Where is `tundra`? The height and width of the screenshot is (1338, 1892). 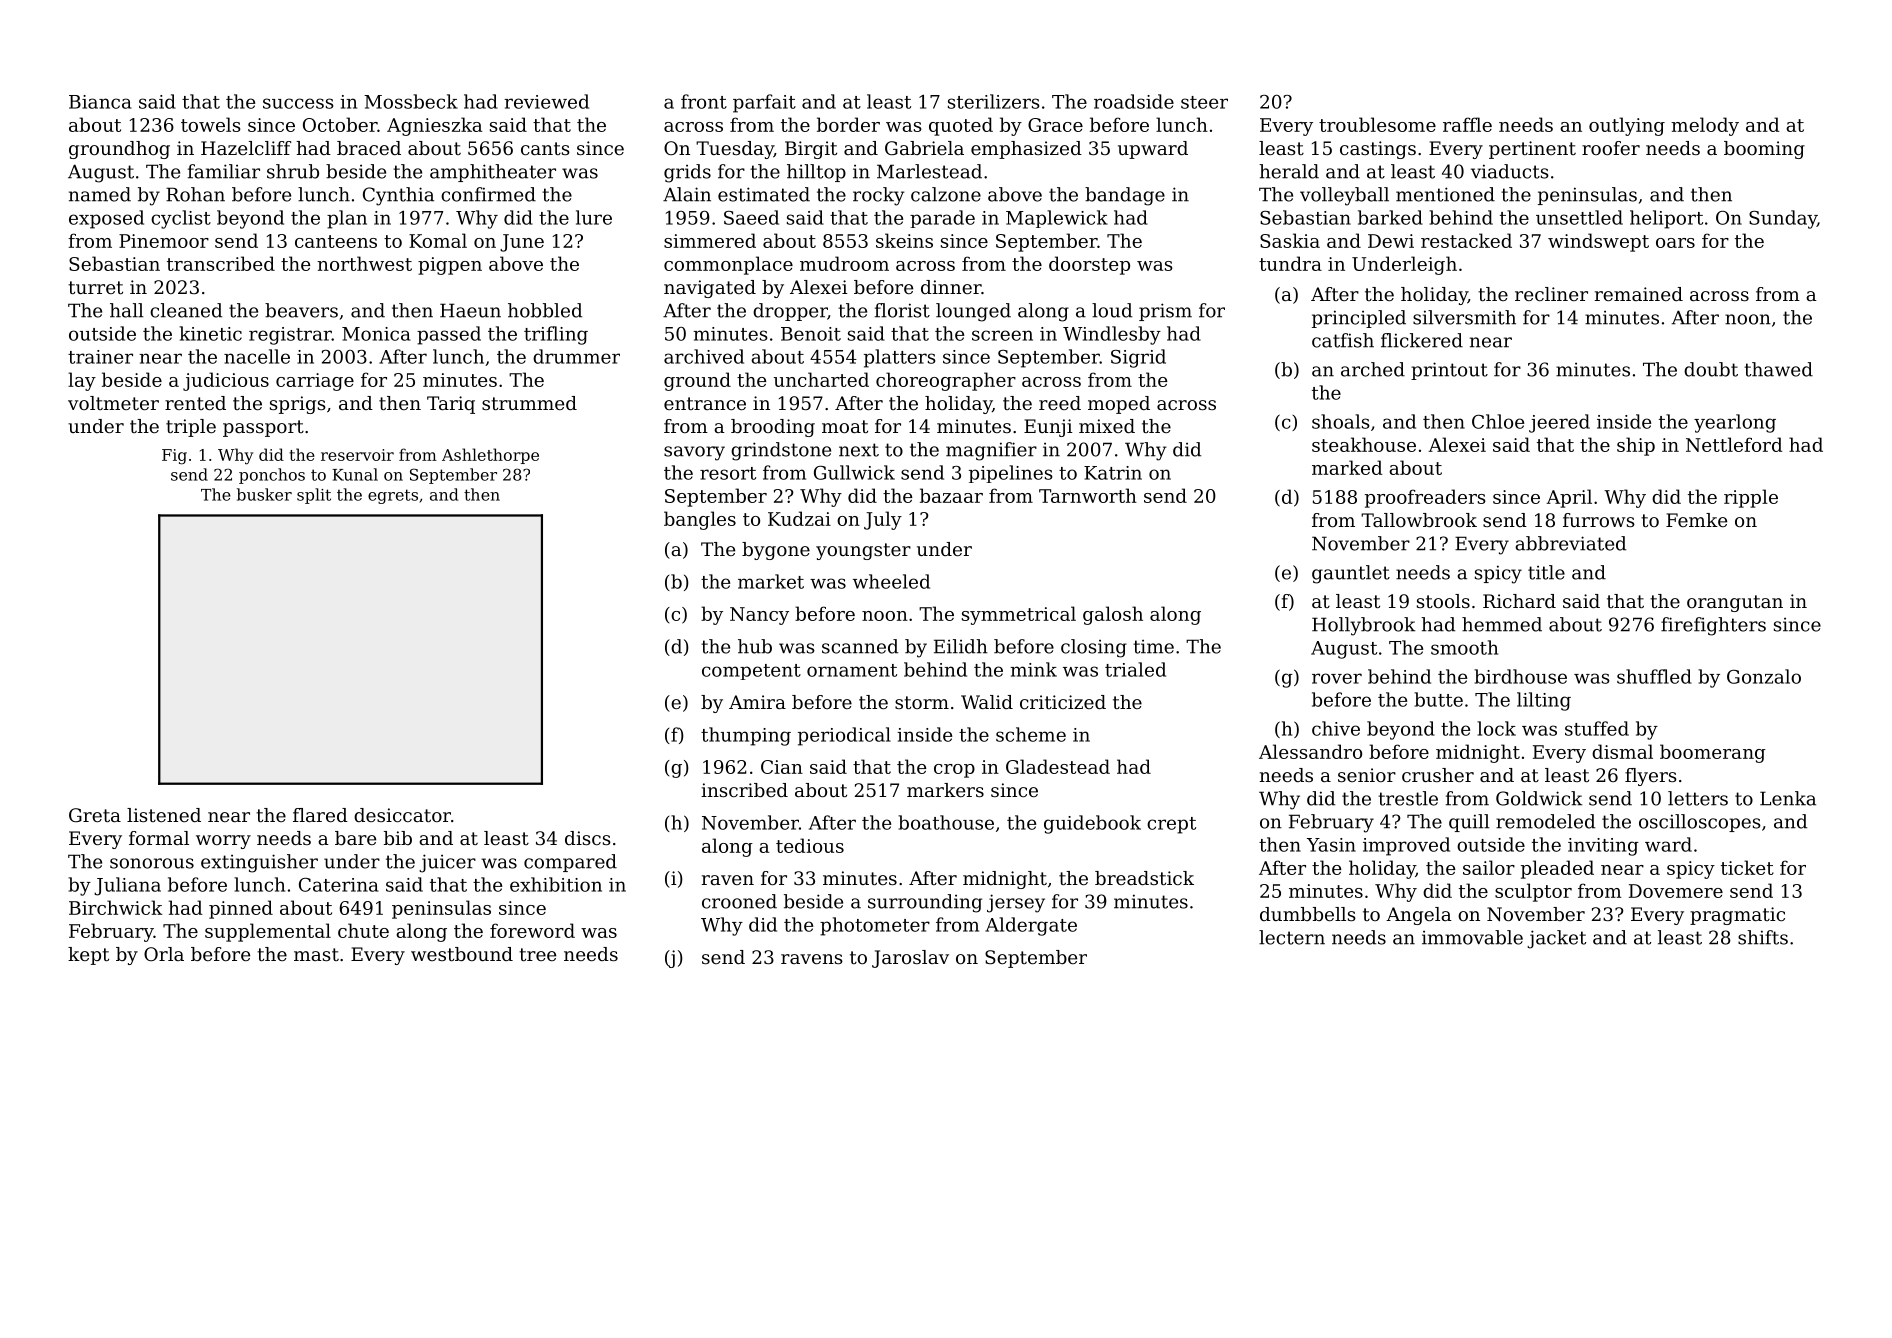
tundra is located at coordinates (1290, 263).
